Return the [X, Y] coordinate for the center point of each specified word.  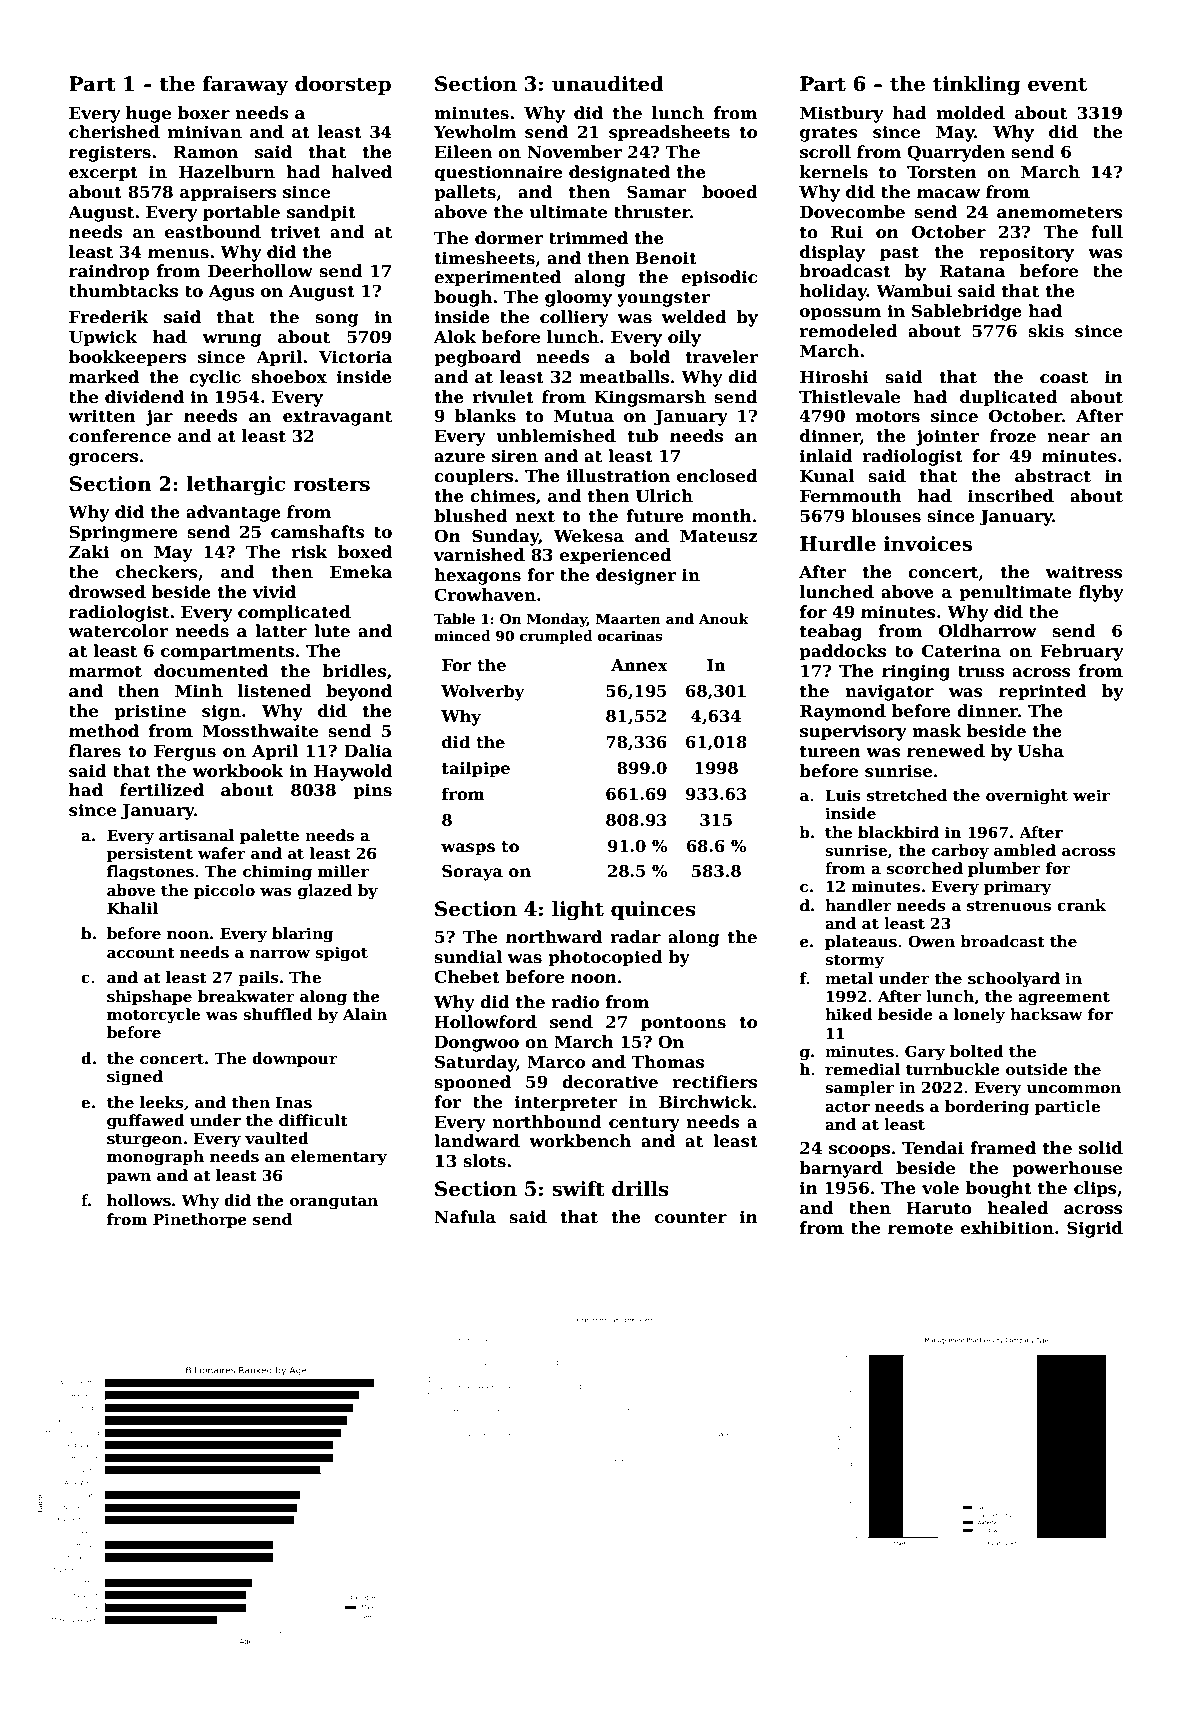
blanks [485, 416]
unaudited [608, 84]
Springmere [123, 533]
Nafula [465, 1217]
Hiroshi [834, 377]
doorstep [343, 85]
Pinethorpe [200, 1220]
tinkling [976, 86]
